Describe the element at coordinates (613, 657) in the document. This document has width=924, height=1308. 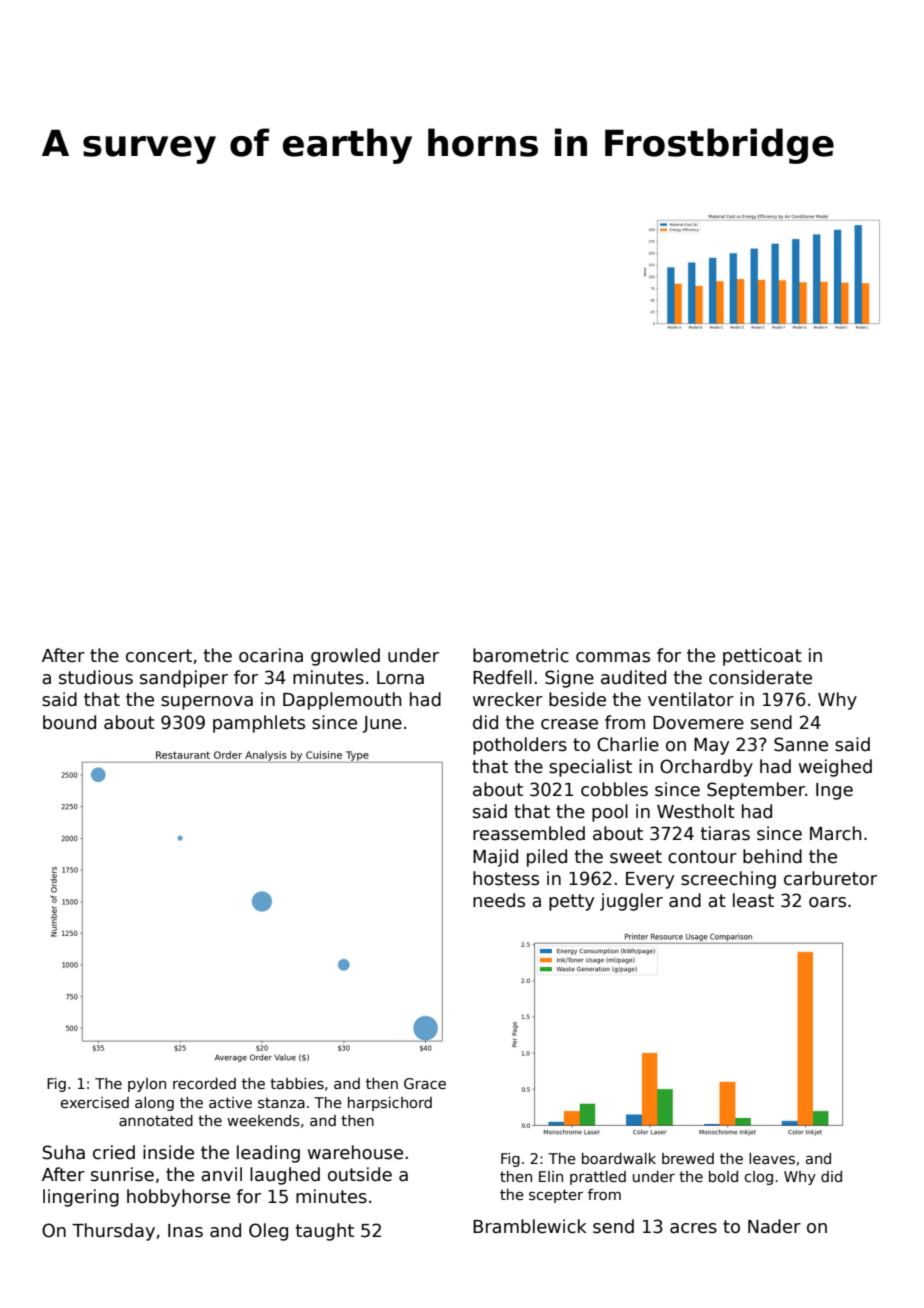
I see `commas` at that location.
